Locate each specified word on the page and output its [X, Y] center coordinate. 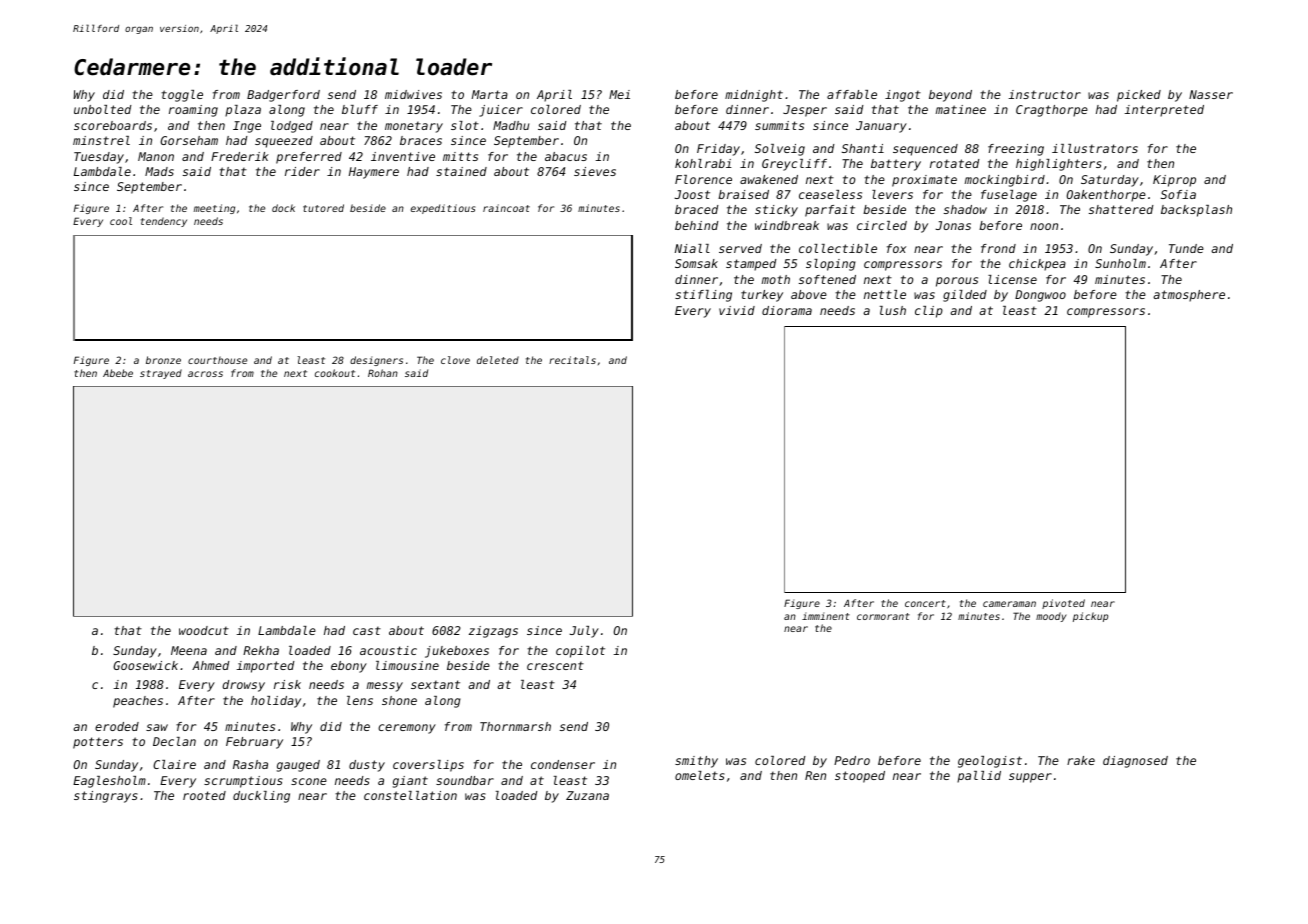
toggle [182, 96]
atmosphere [1189, 296]
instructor [1044, 94]
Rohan [383, 373]
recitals [572, 360]
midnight [754, 96]
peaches [138, 702]
